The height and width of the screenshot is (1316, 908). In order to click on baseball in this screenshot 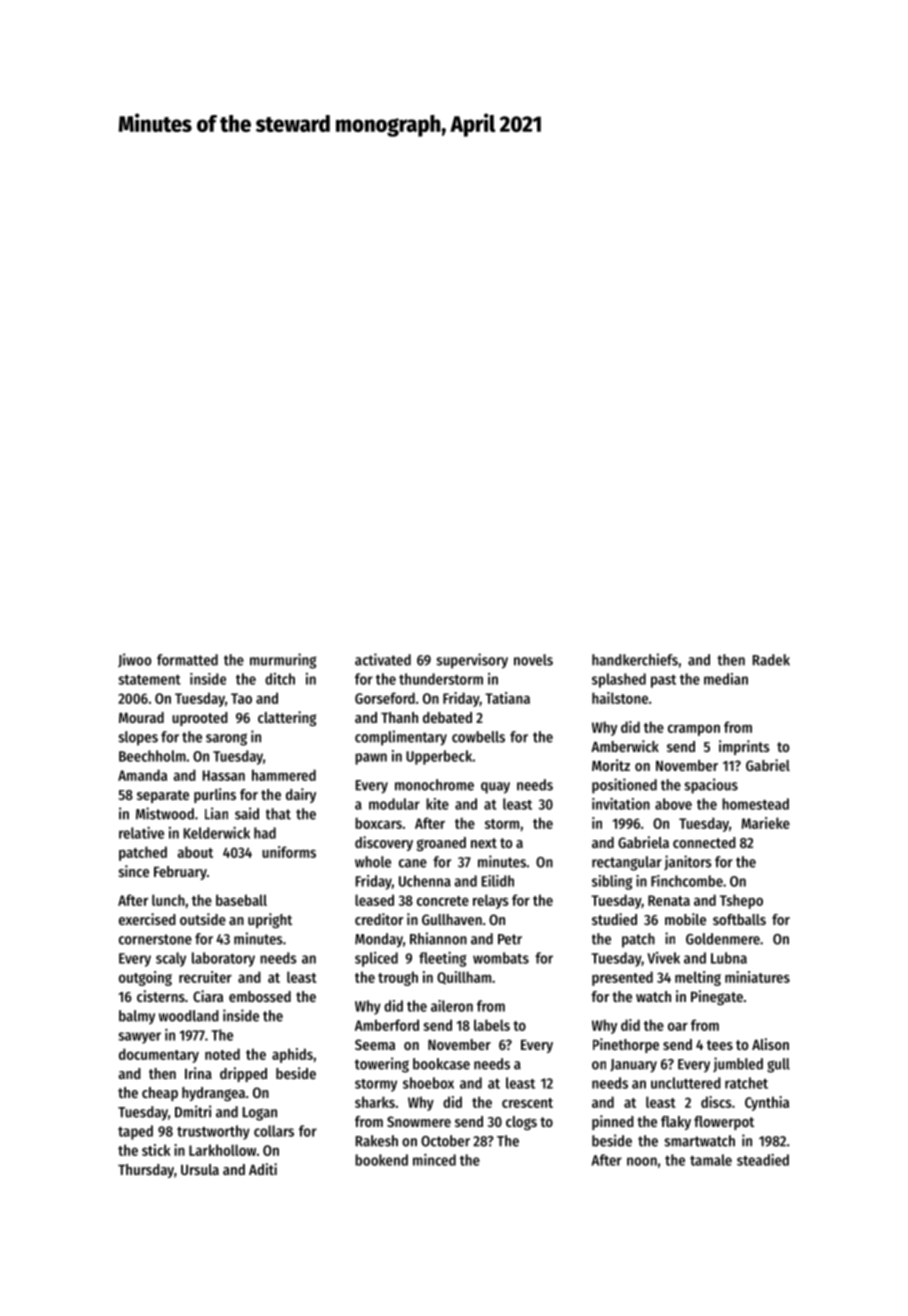, I will do `click(241, 900)`.
